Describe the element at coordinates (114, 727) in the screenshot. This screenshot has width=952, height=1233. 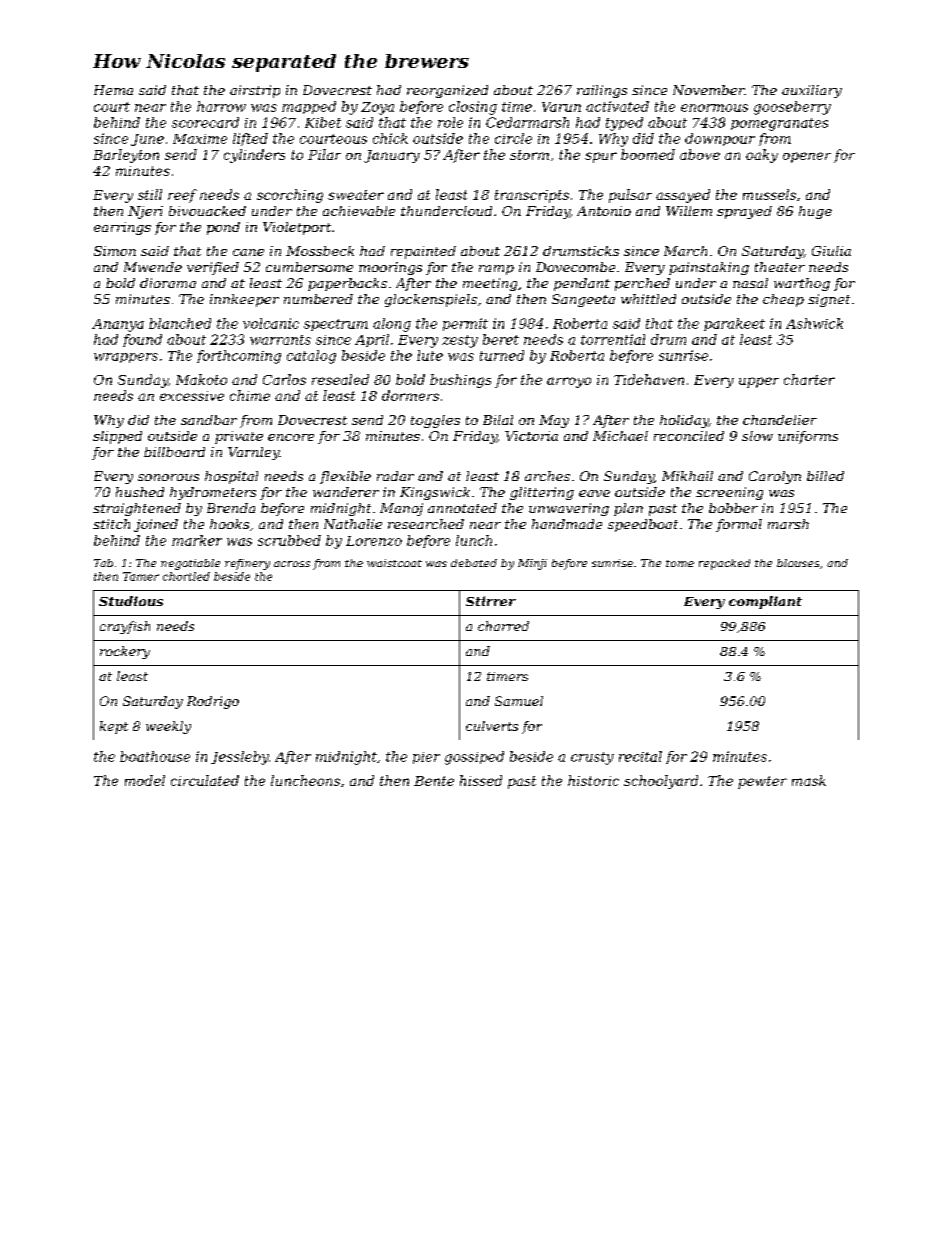
I see `kept` at that location.
